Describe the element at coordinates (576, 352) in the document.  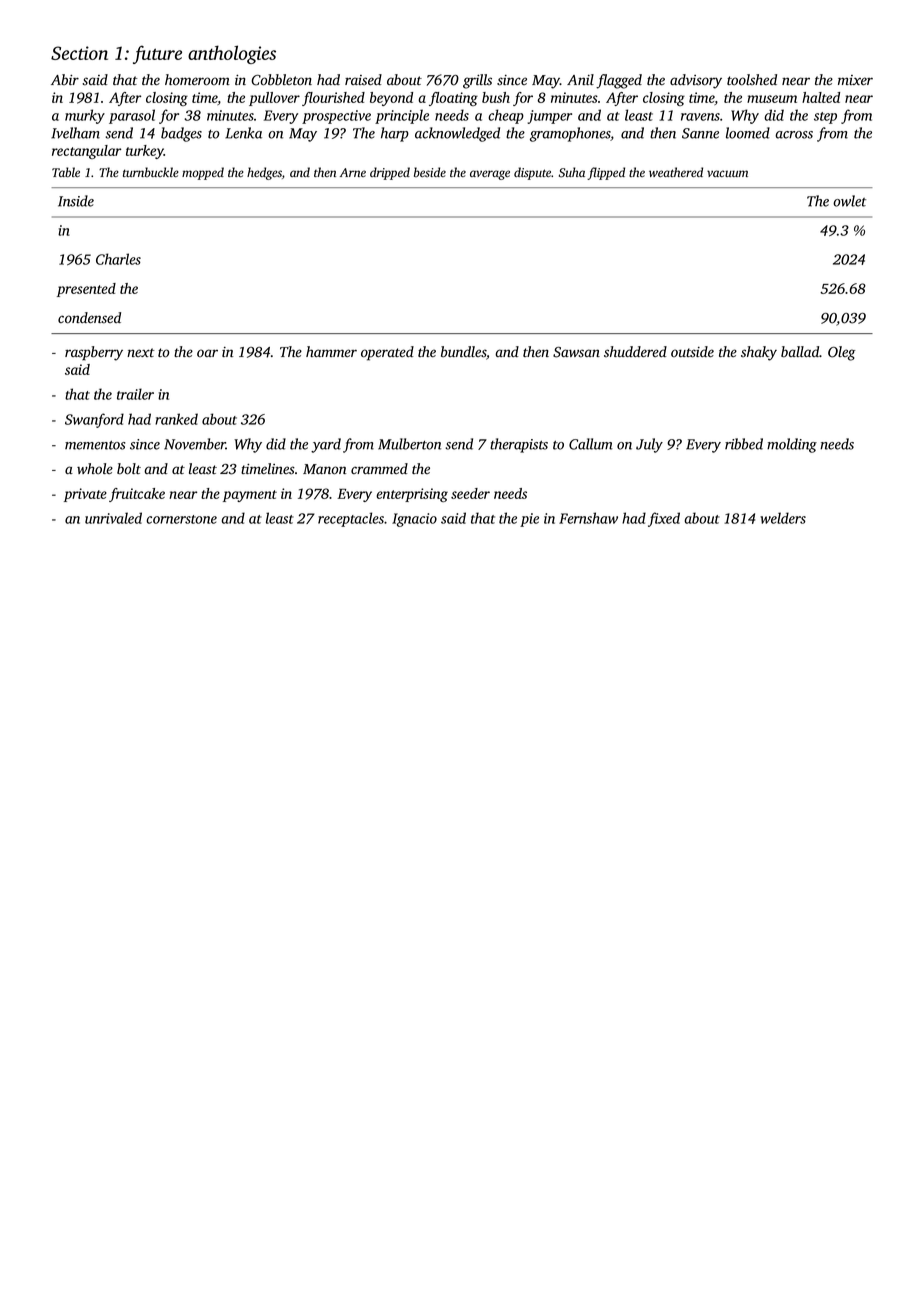
I see `Sawsan` at that location.
